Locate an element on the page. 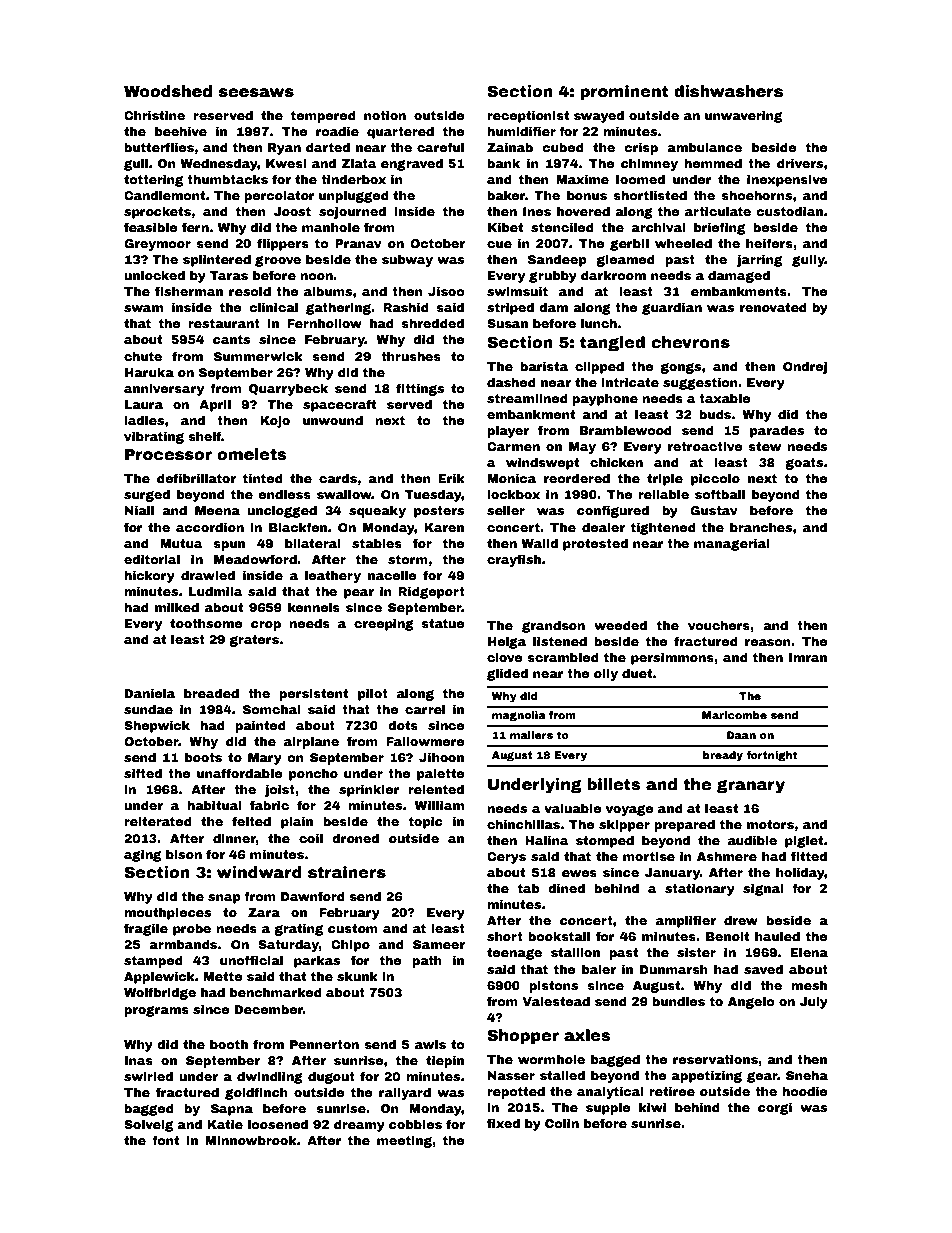  notion is located at coordinates (385, 115).
